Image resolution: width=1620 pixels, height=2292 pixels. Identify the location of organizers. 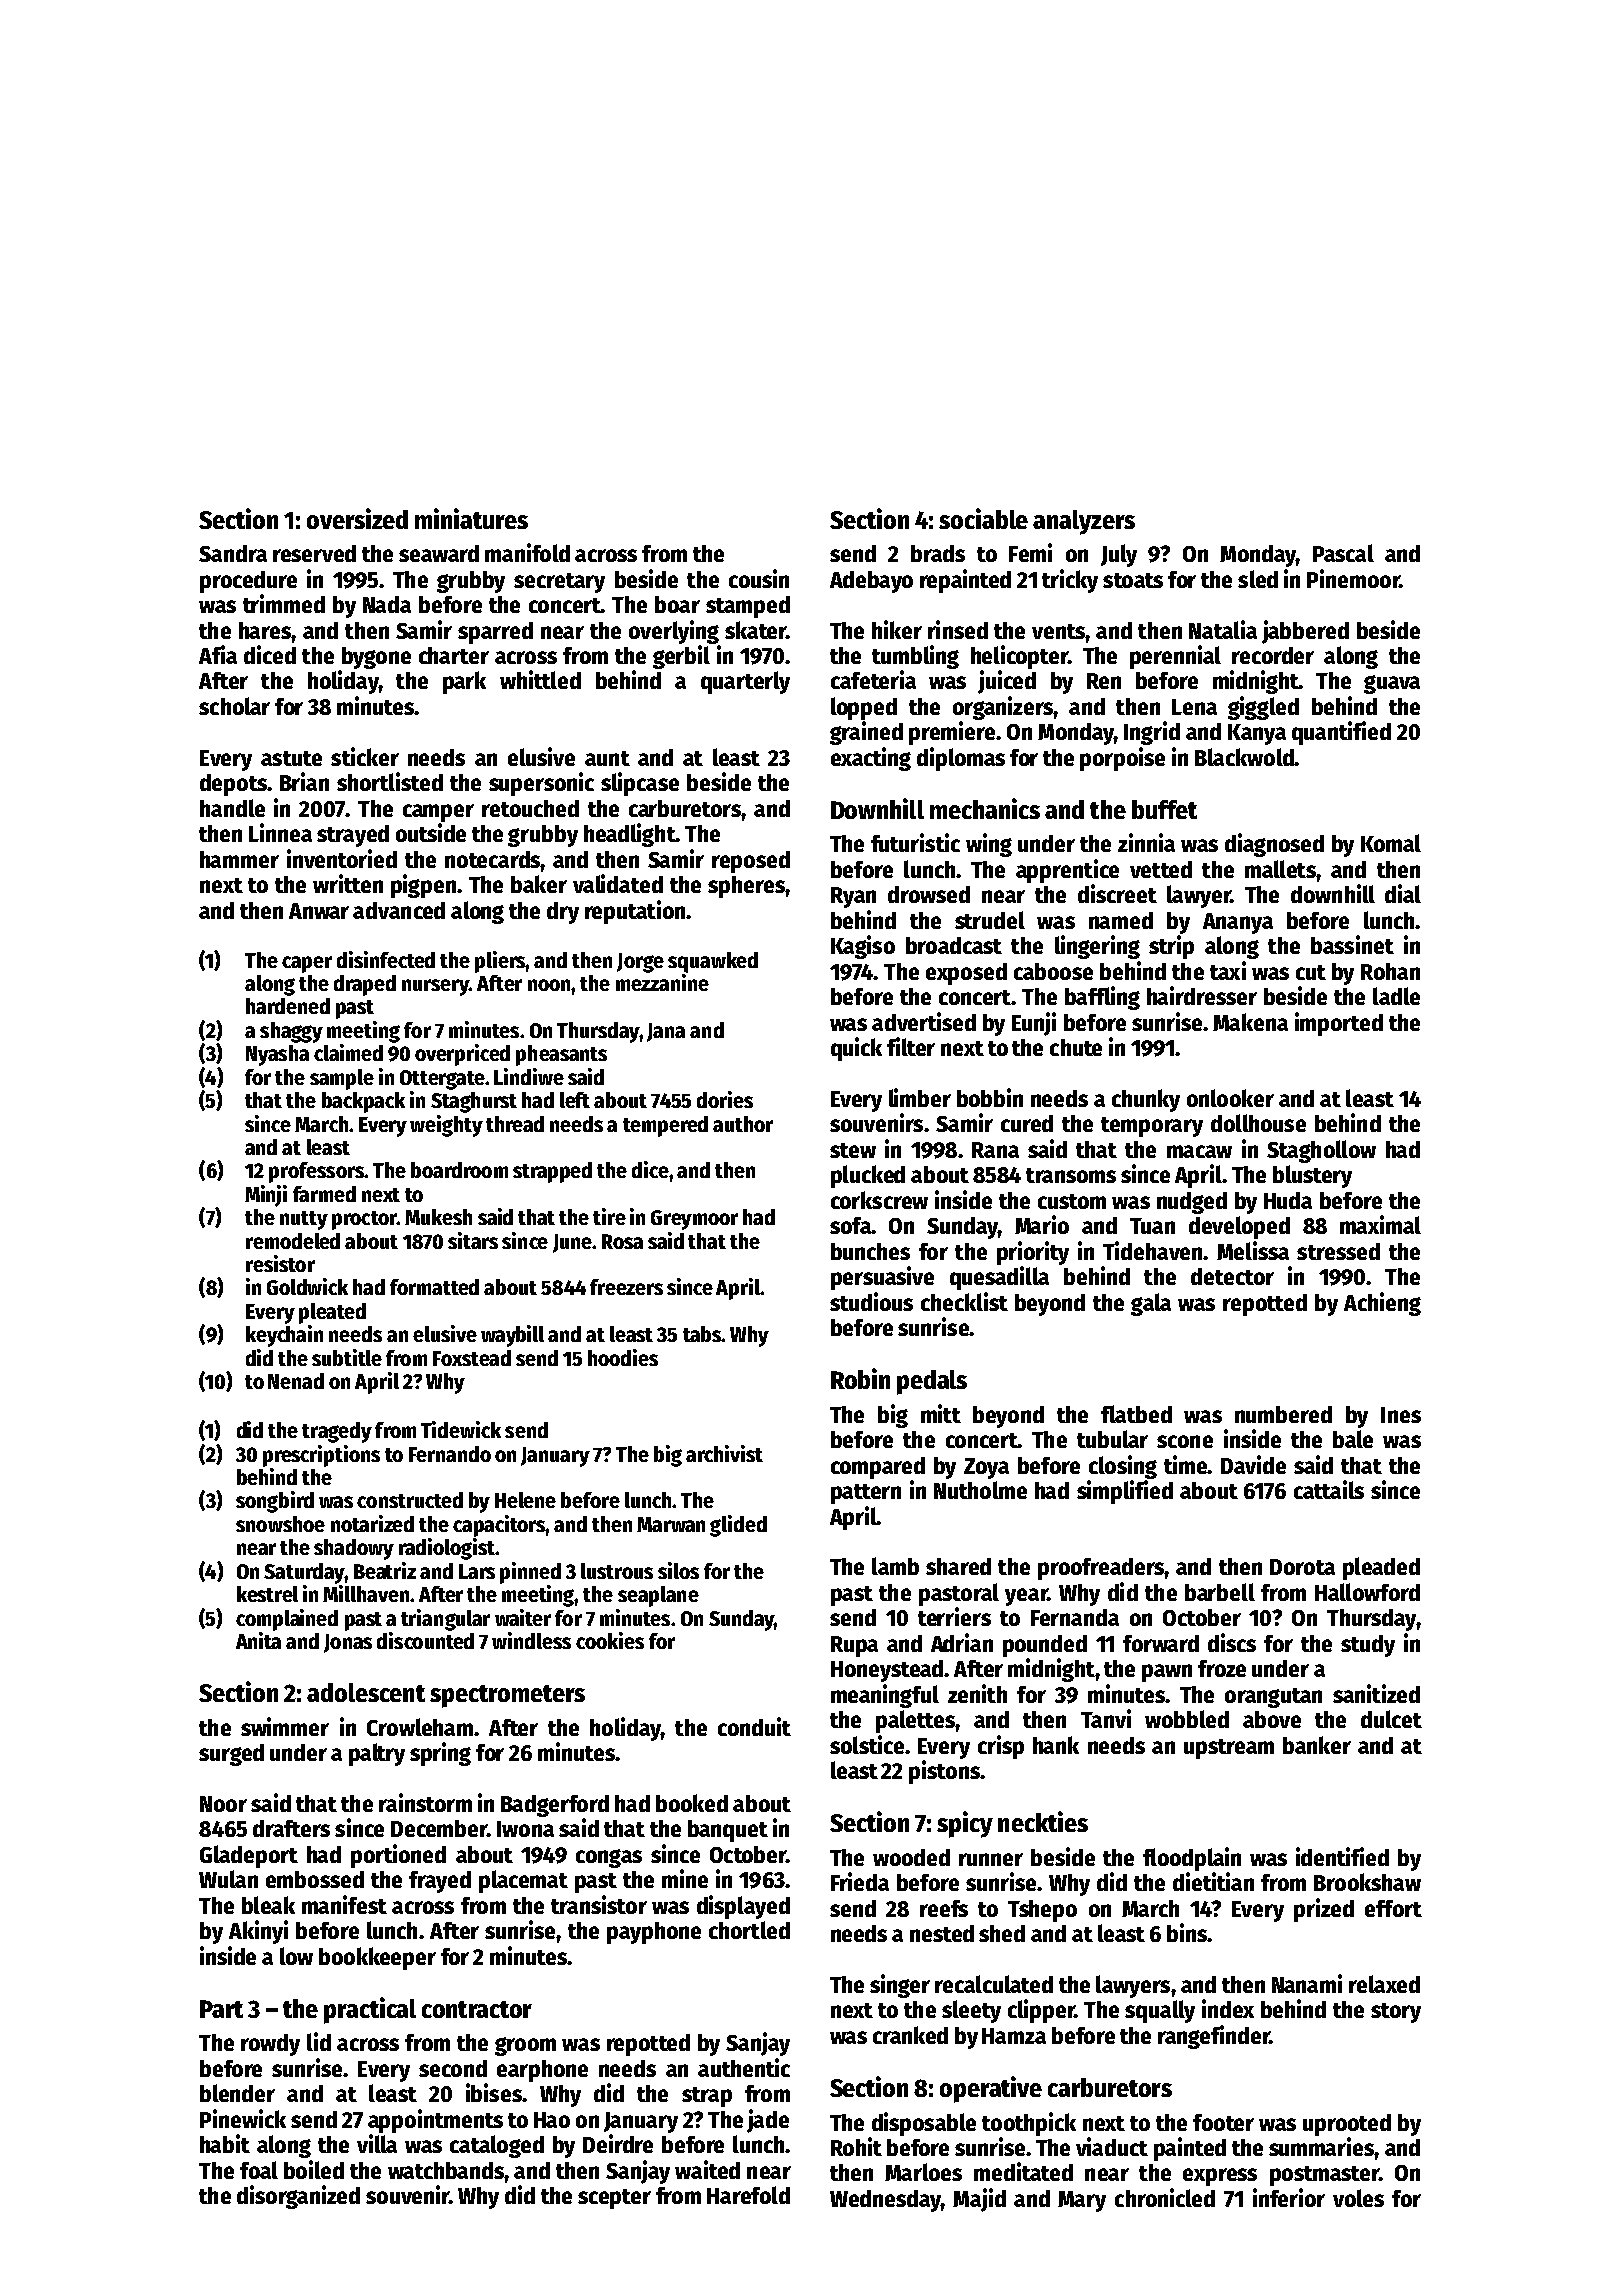
(1003, 708).
